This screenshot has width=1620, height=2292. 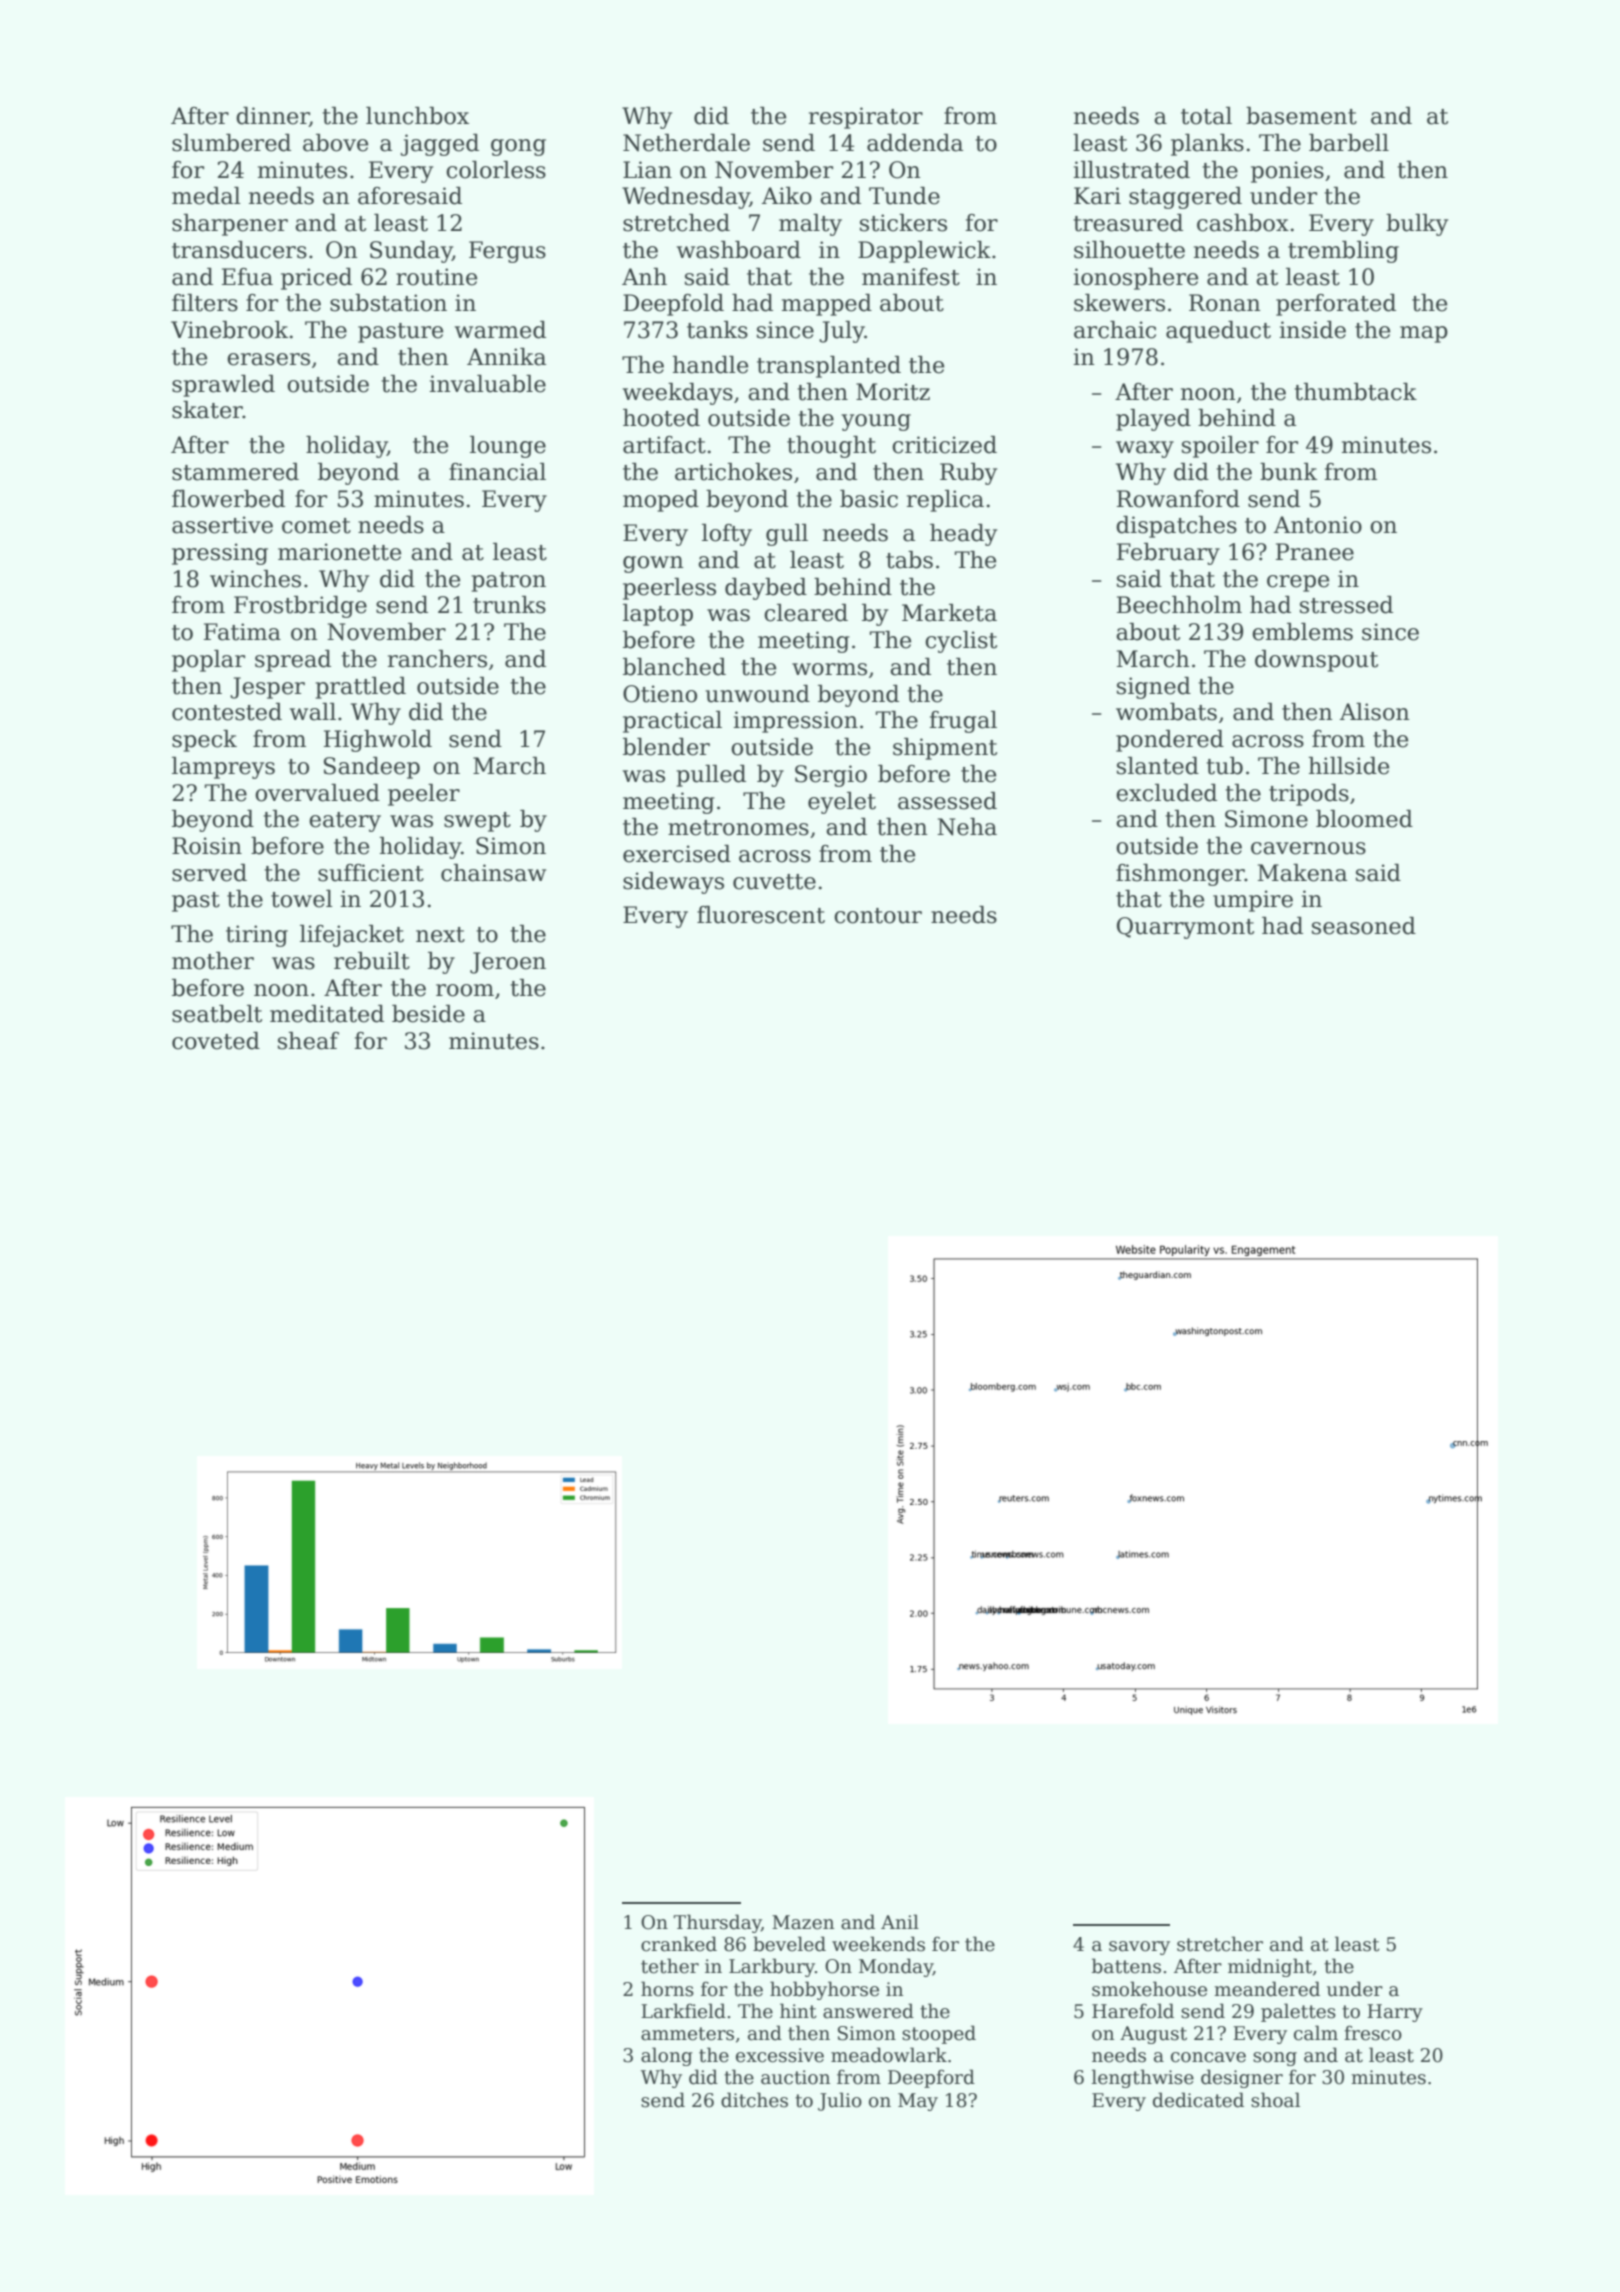 I want to click on overvalued, so click(x=317, y=793).
